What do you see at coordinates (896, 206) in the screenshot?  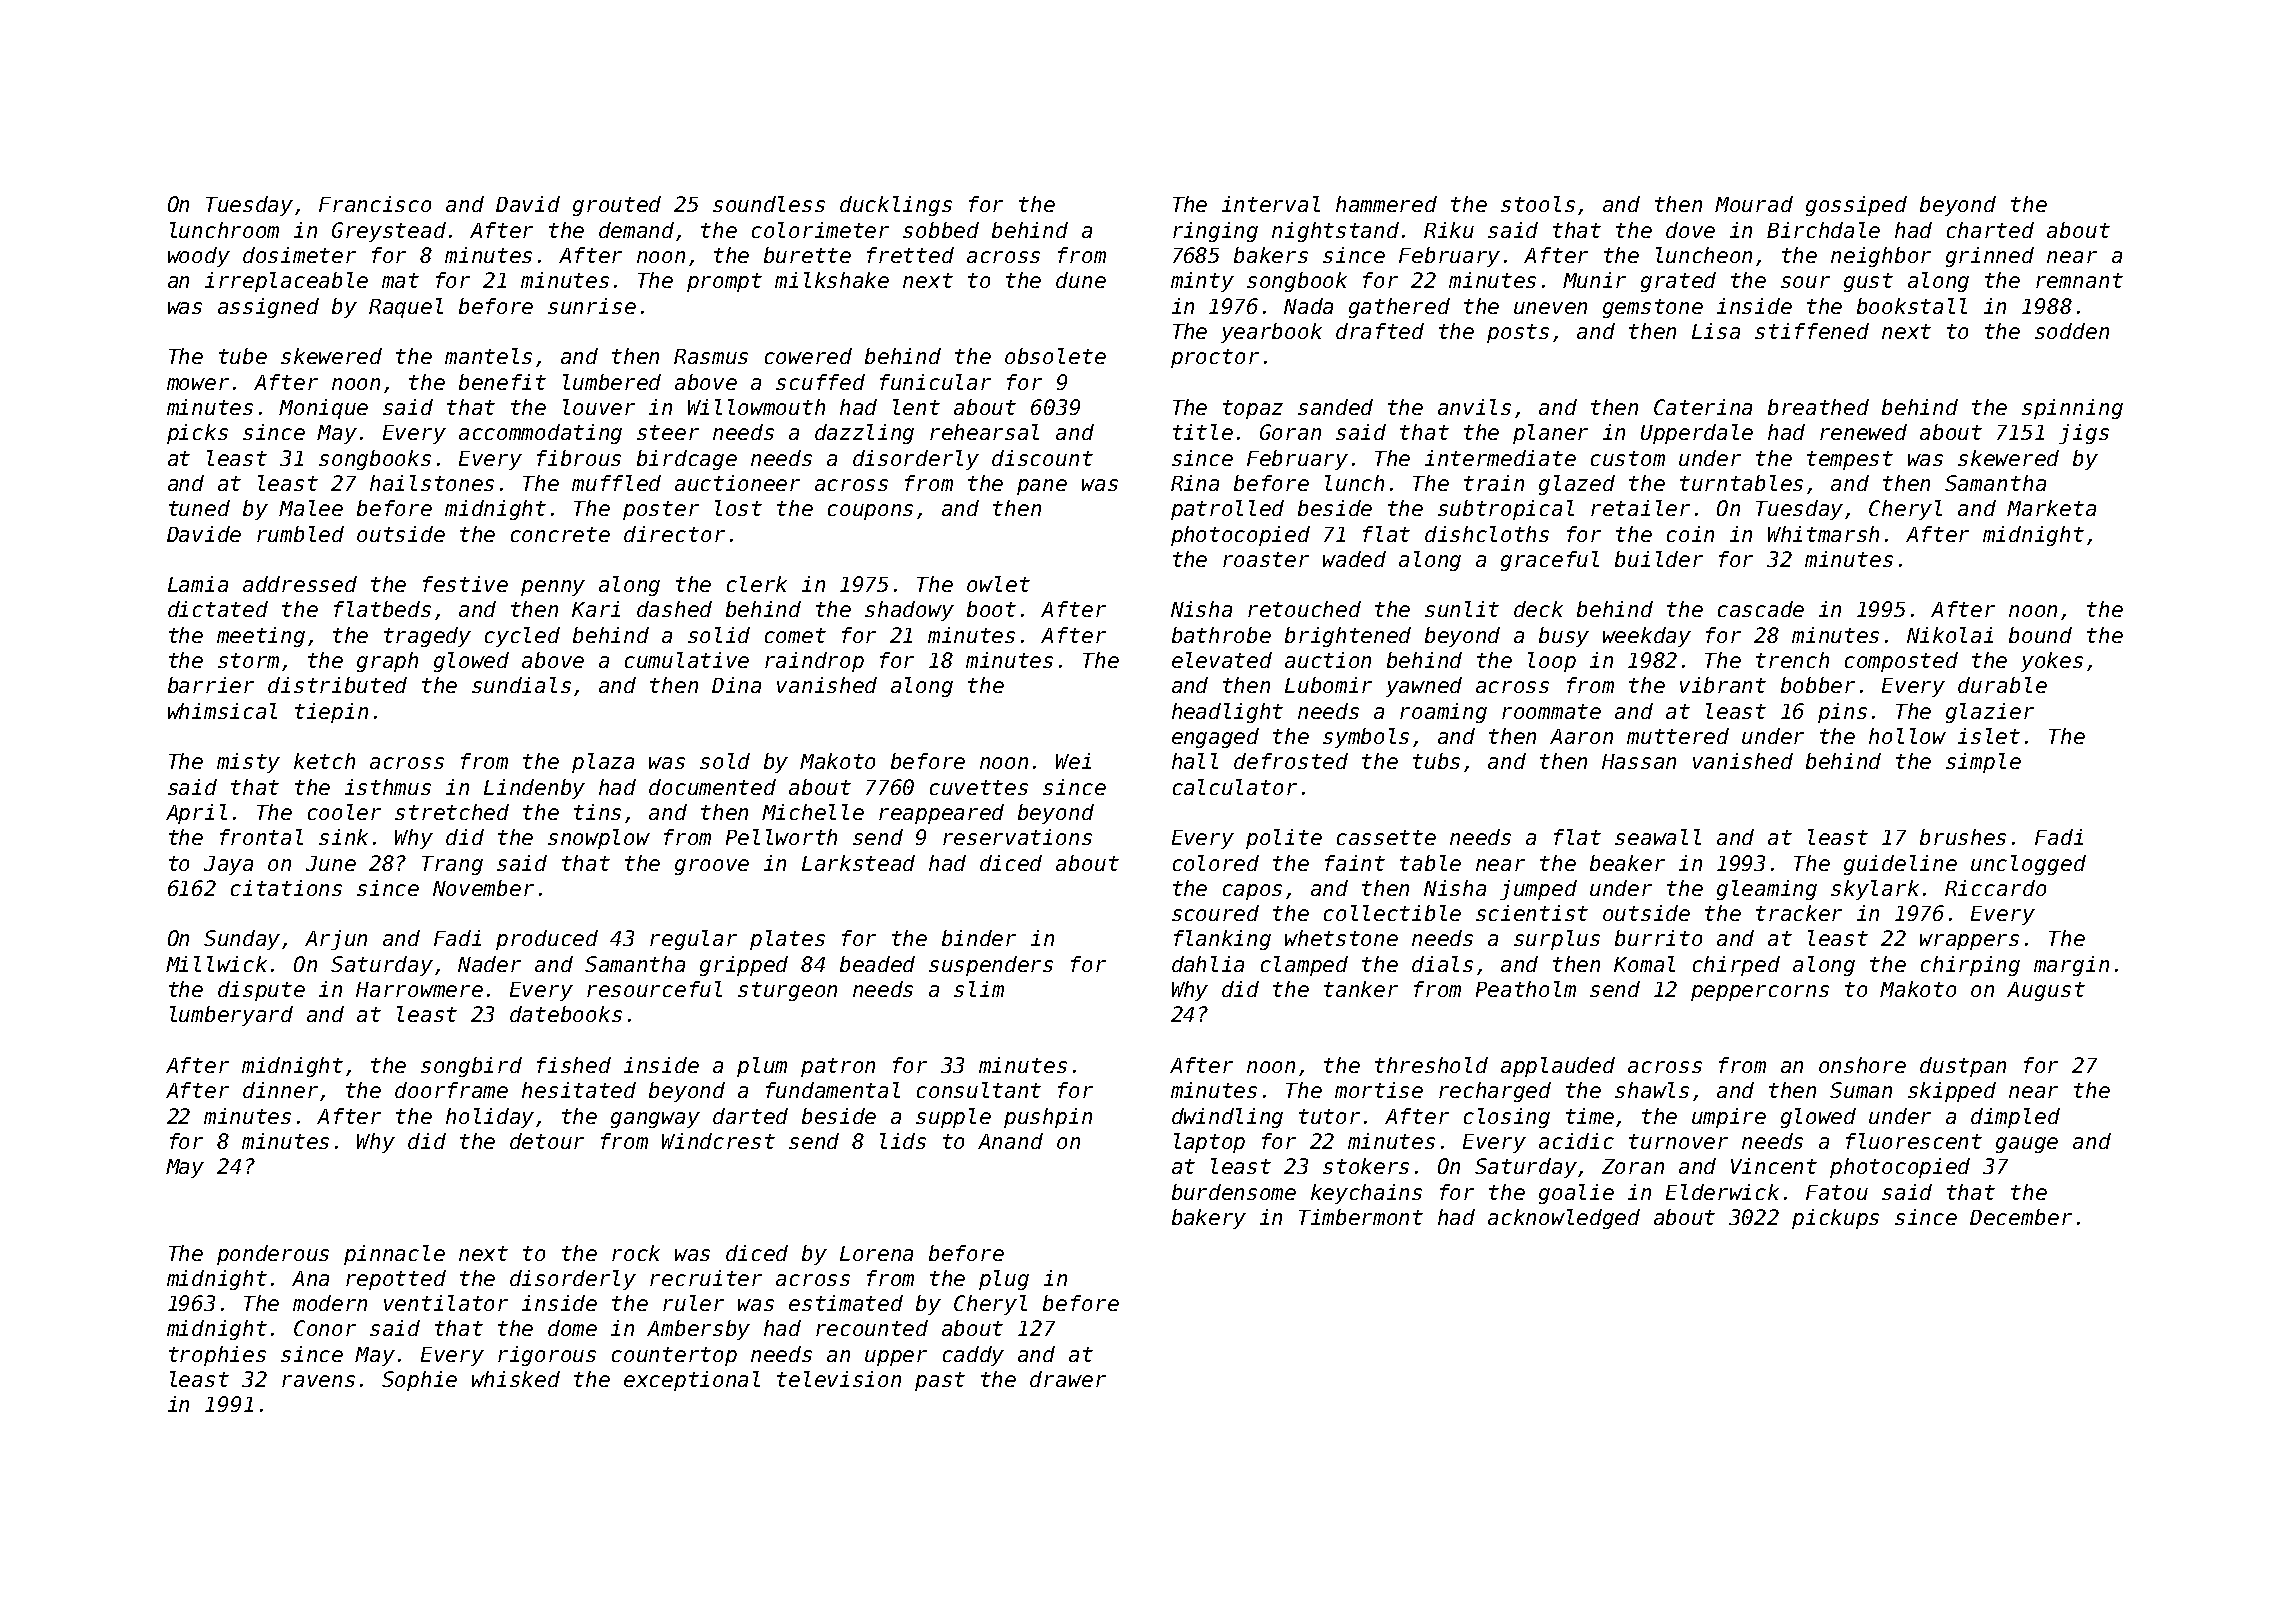 I see `ducklings` at bounding box center [896, 206].
